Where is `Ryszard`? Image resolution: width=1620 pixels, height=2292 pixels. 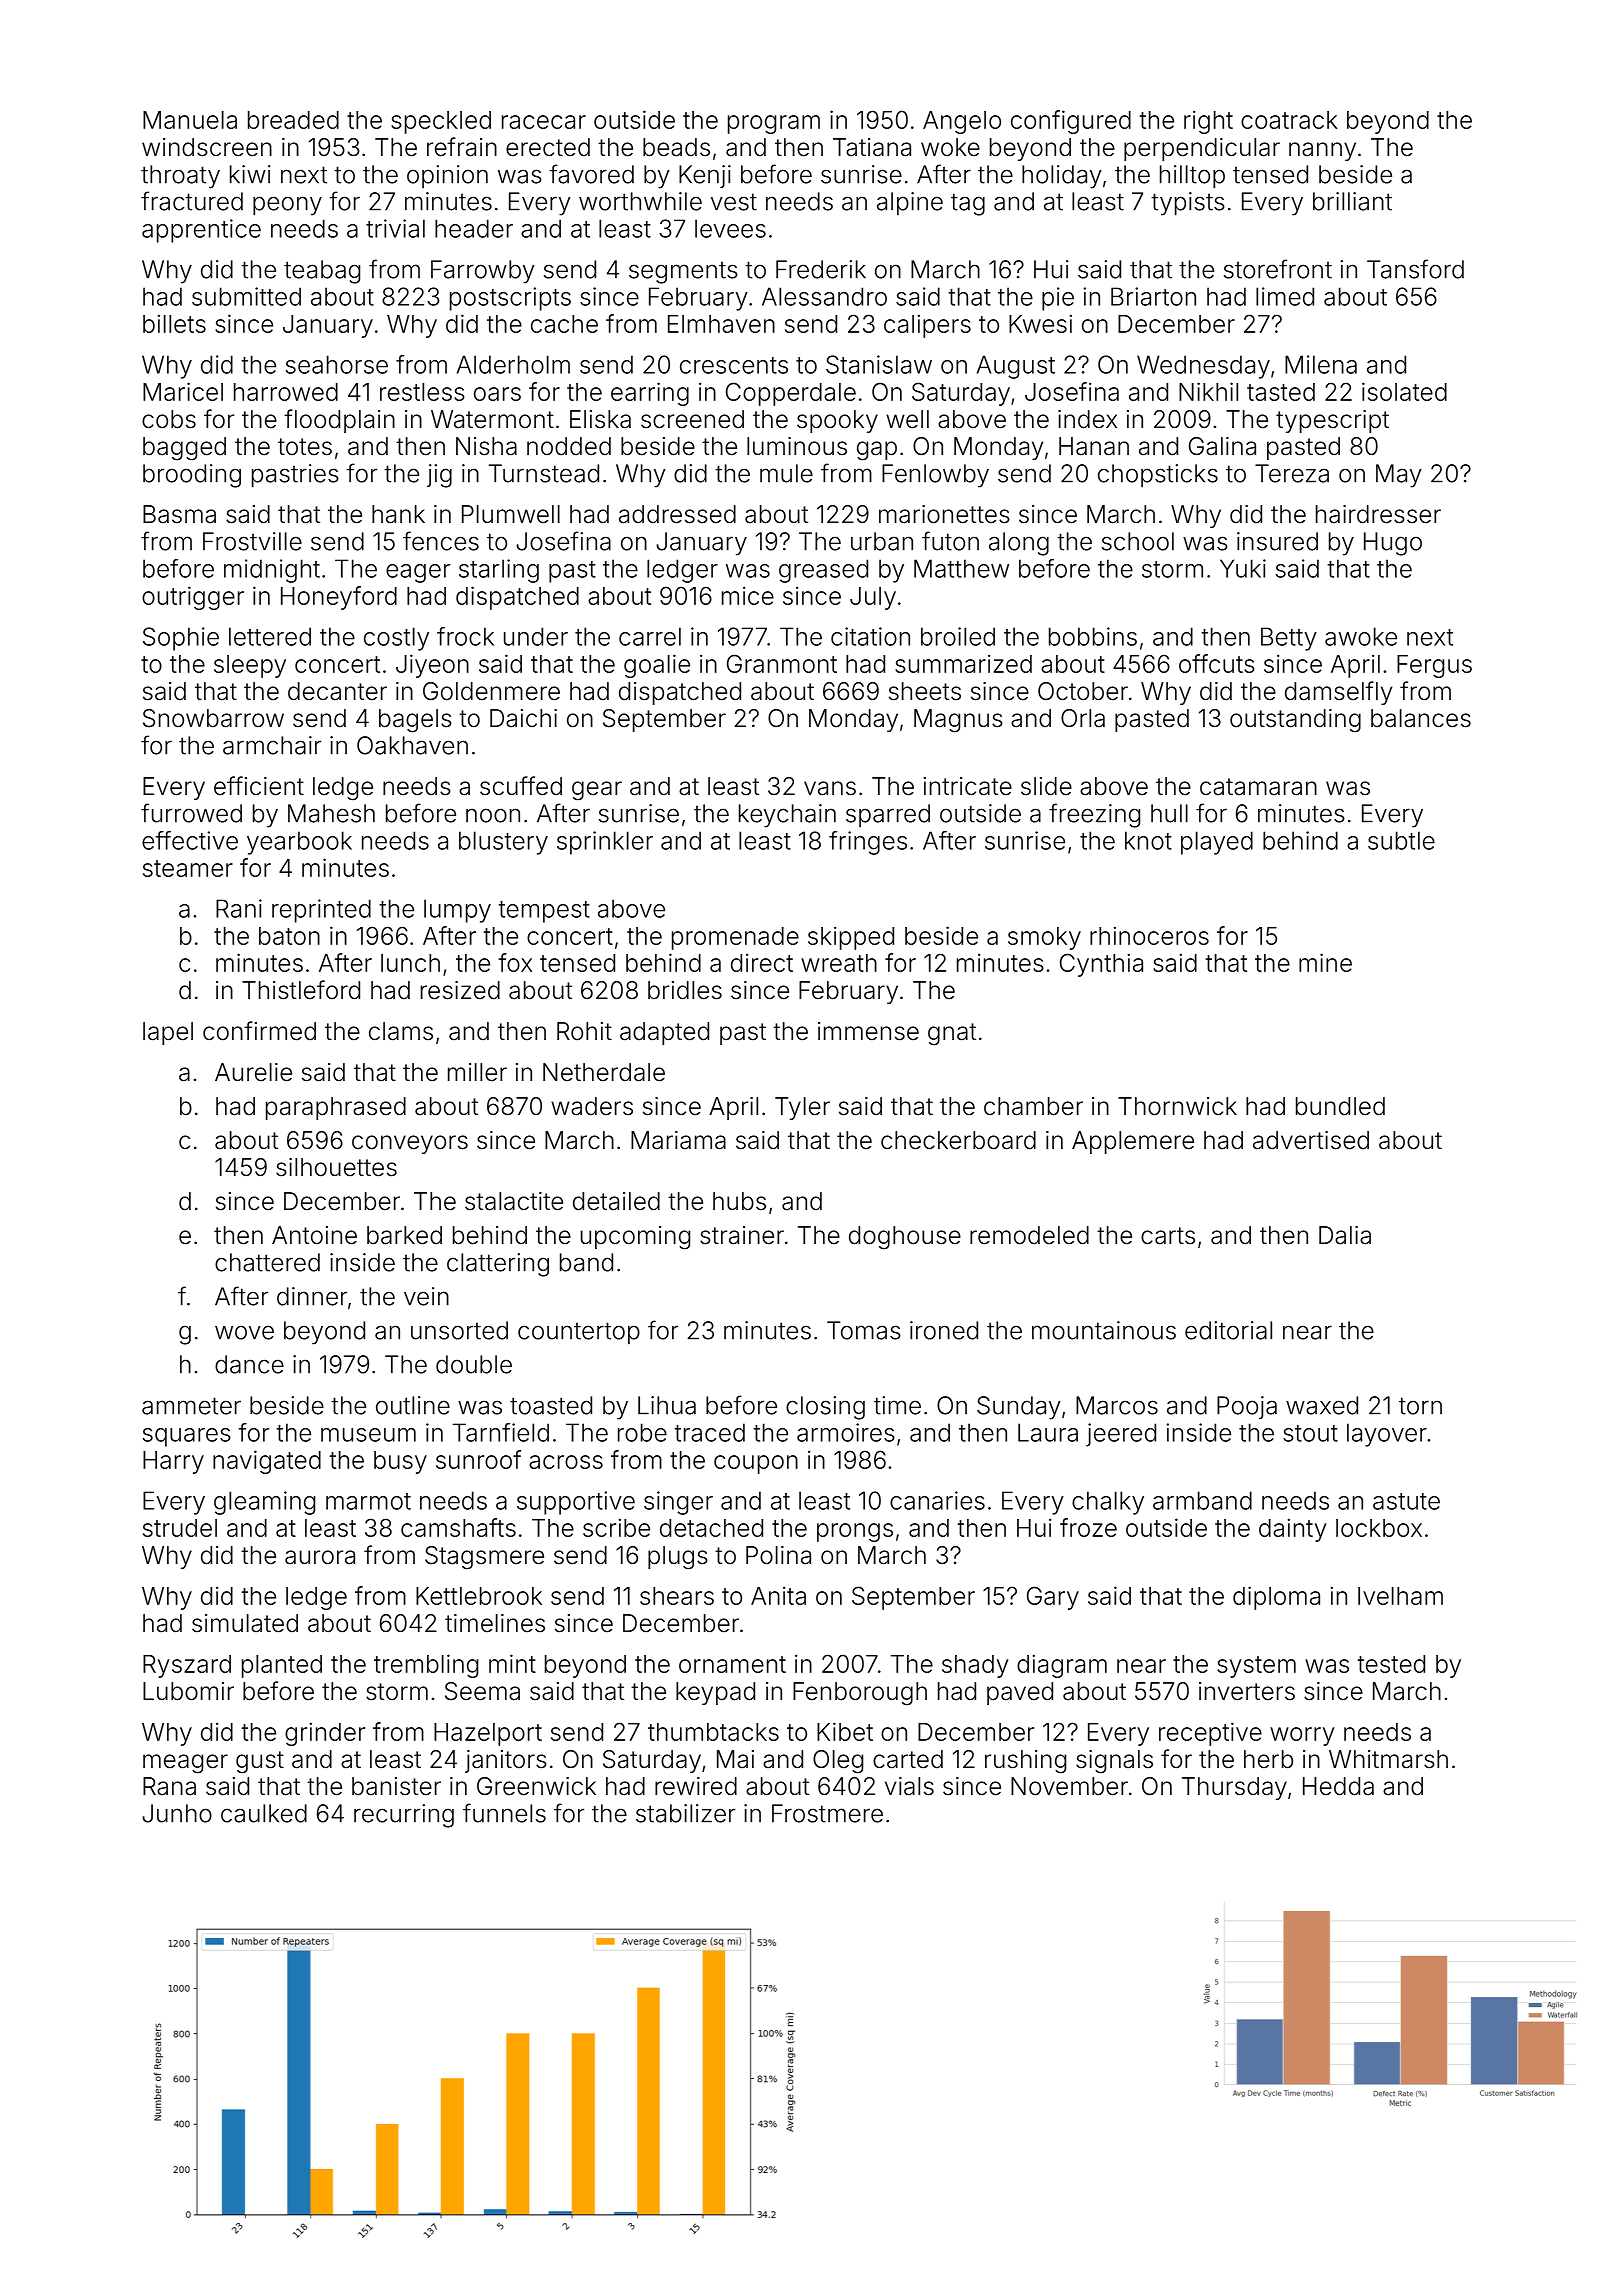
Ryszard is located at coordinates (187, 1666).
